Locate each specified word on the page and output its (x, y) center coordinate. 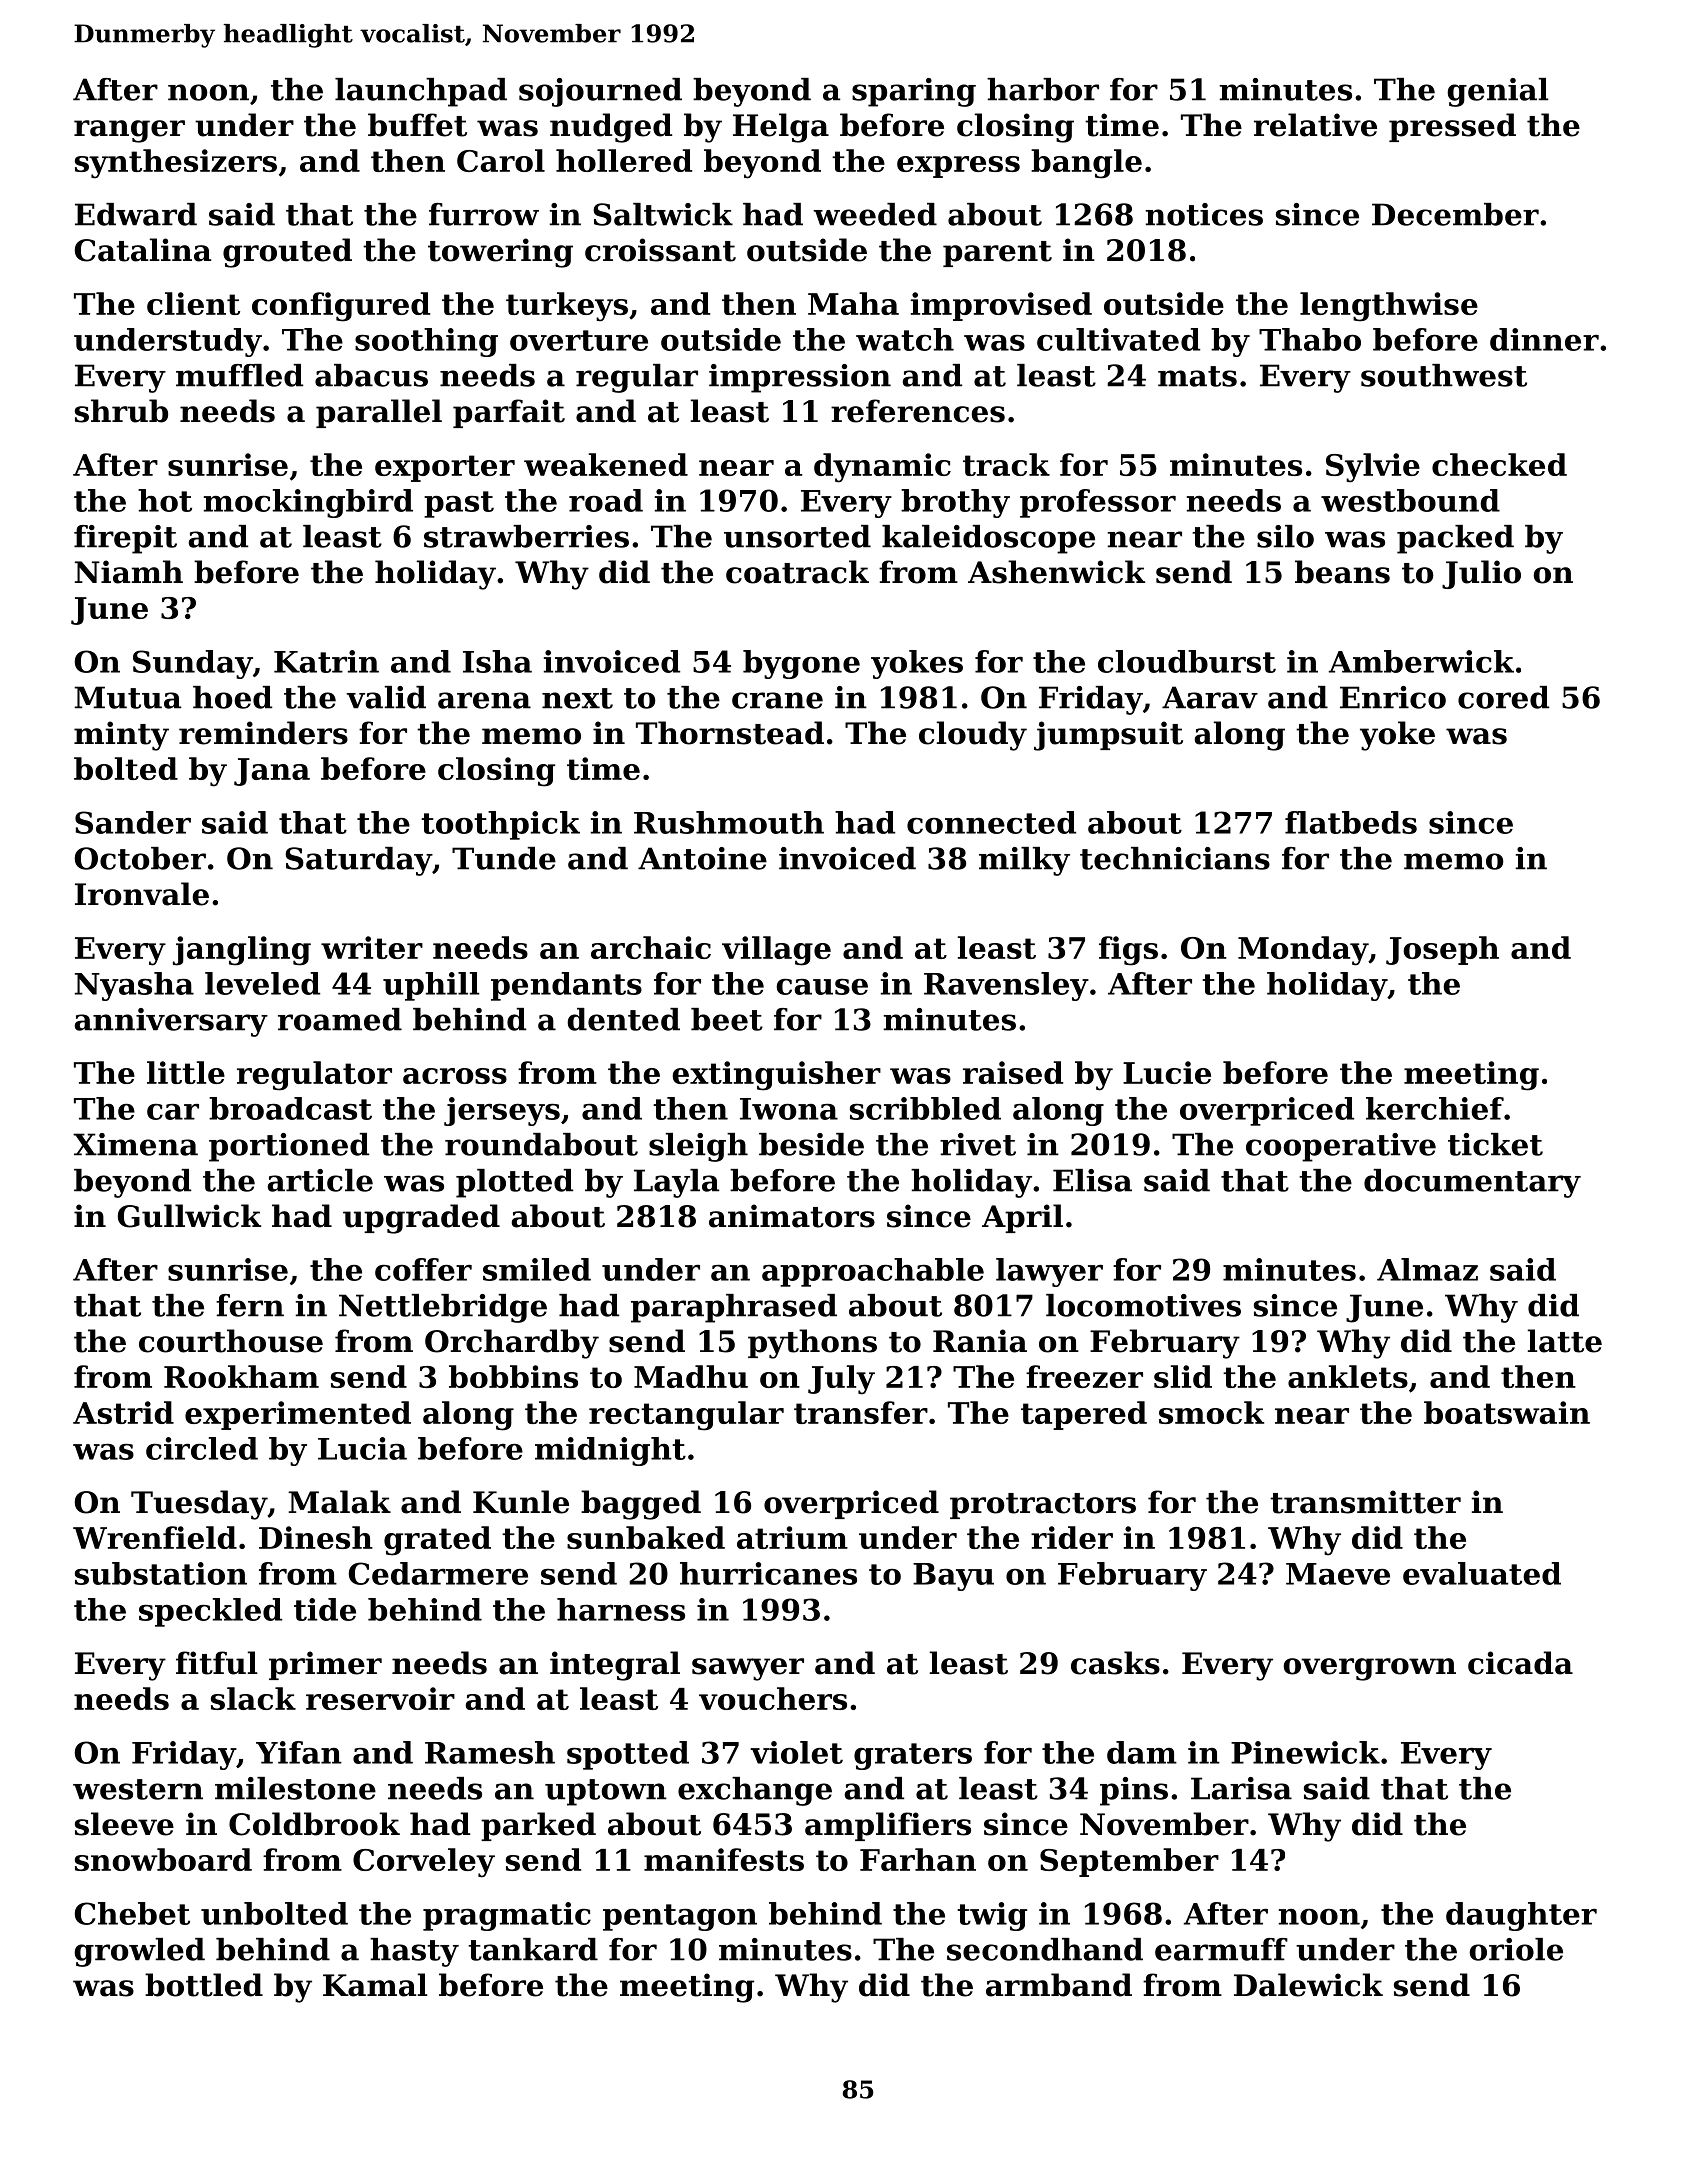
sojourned (600, 92)
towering (500, 253)
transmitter (1365, 1502)
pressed (1452, 127)
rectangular (686, 1416)
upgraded (421, 1219)
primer (325, 1665)
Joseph (1442, 950)
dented (623, 1019)
